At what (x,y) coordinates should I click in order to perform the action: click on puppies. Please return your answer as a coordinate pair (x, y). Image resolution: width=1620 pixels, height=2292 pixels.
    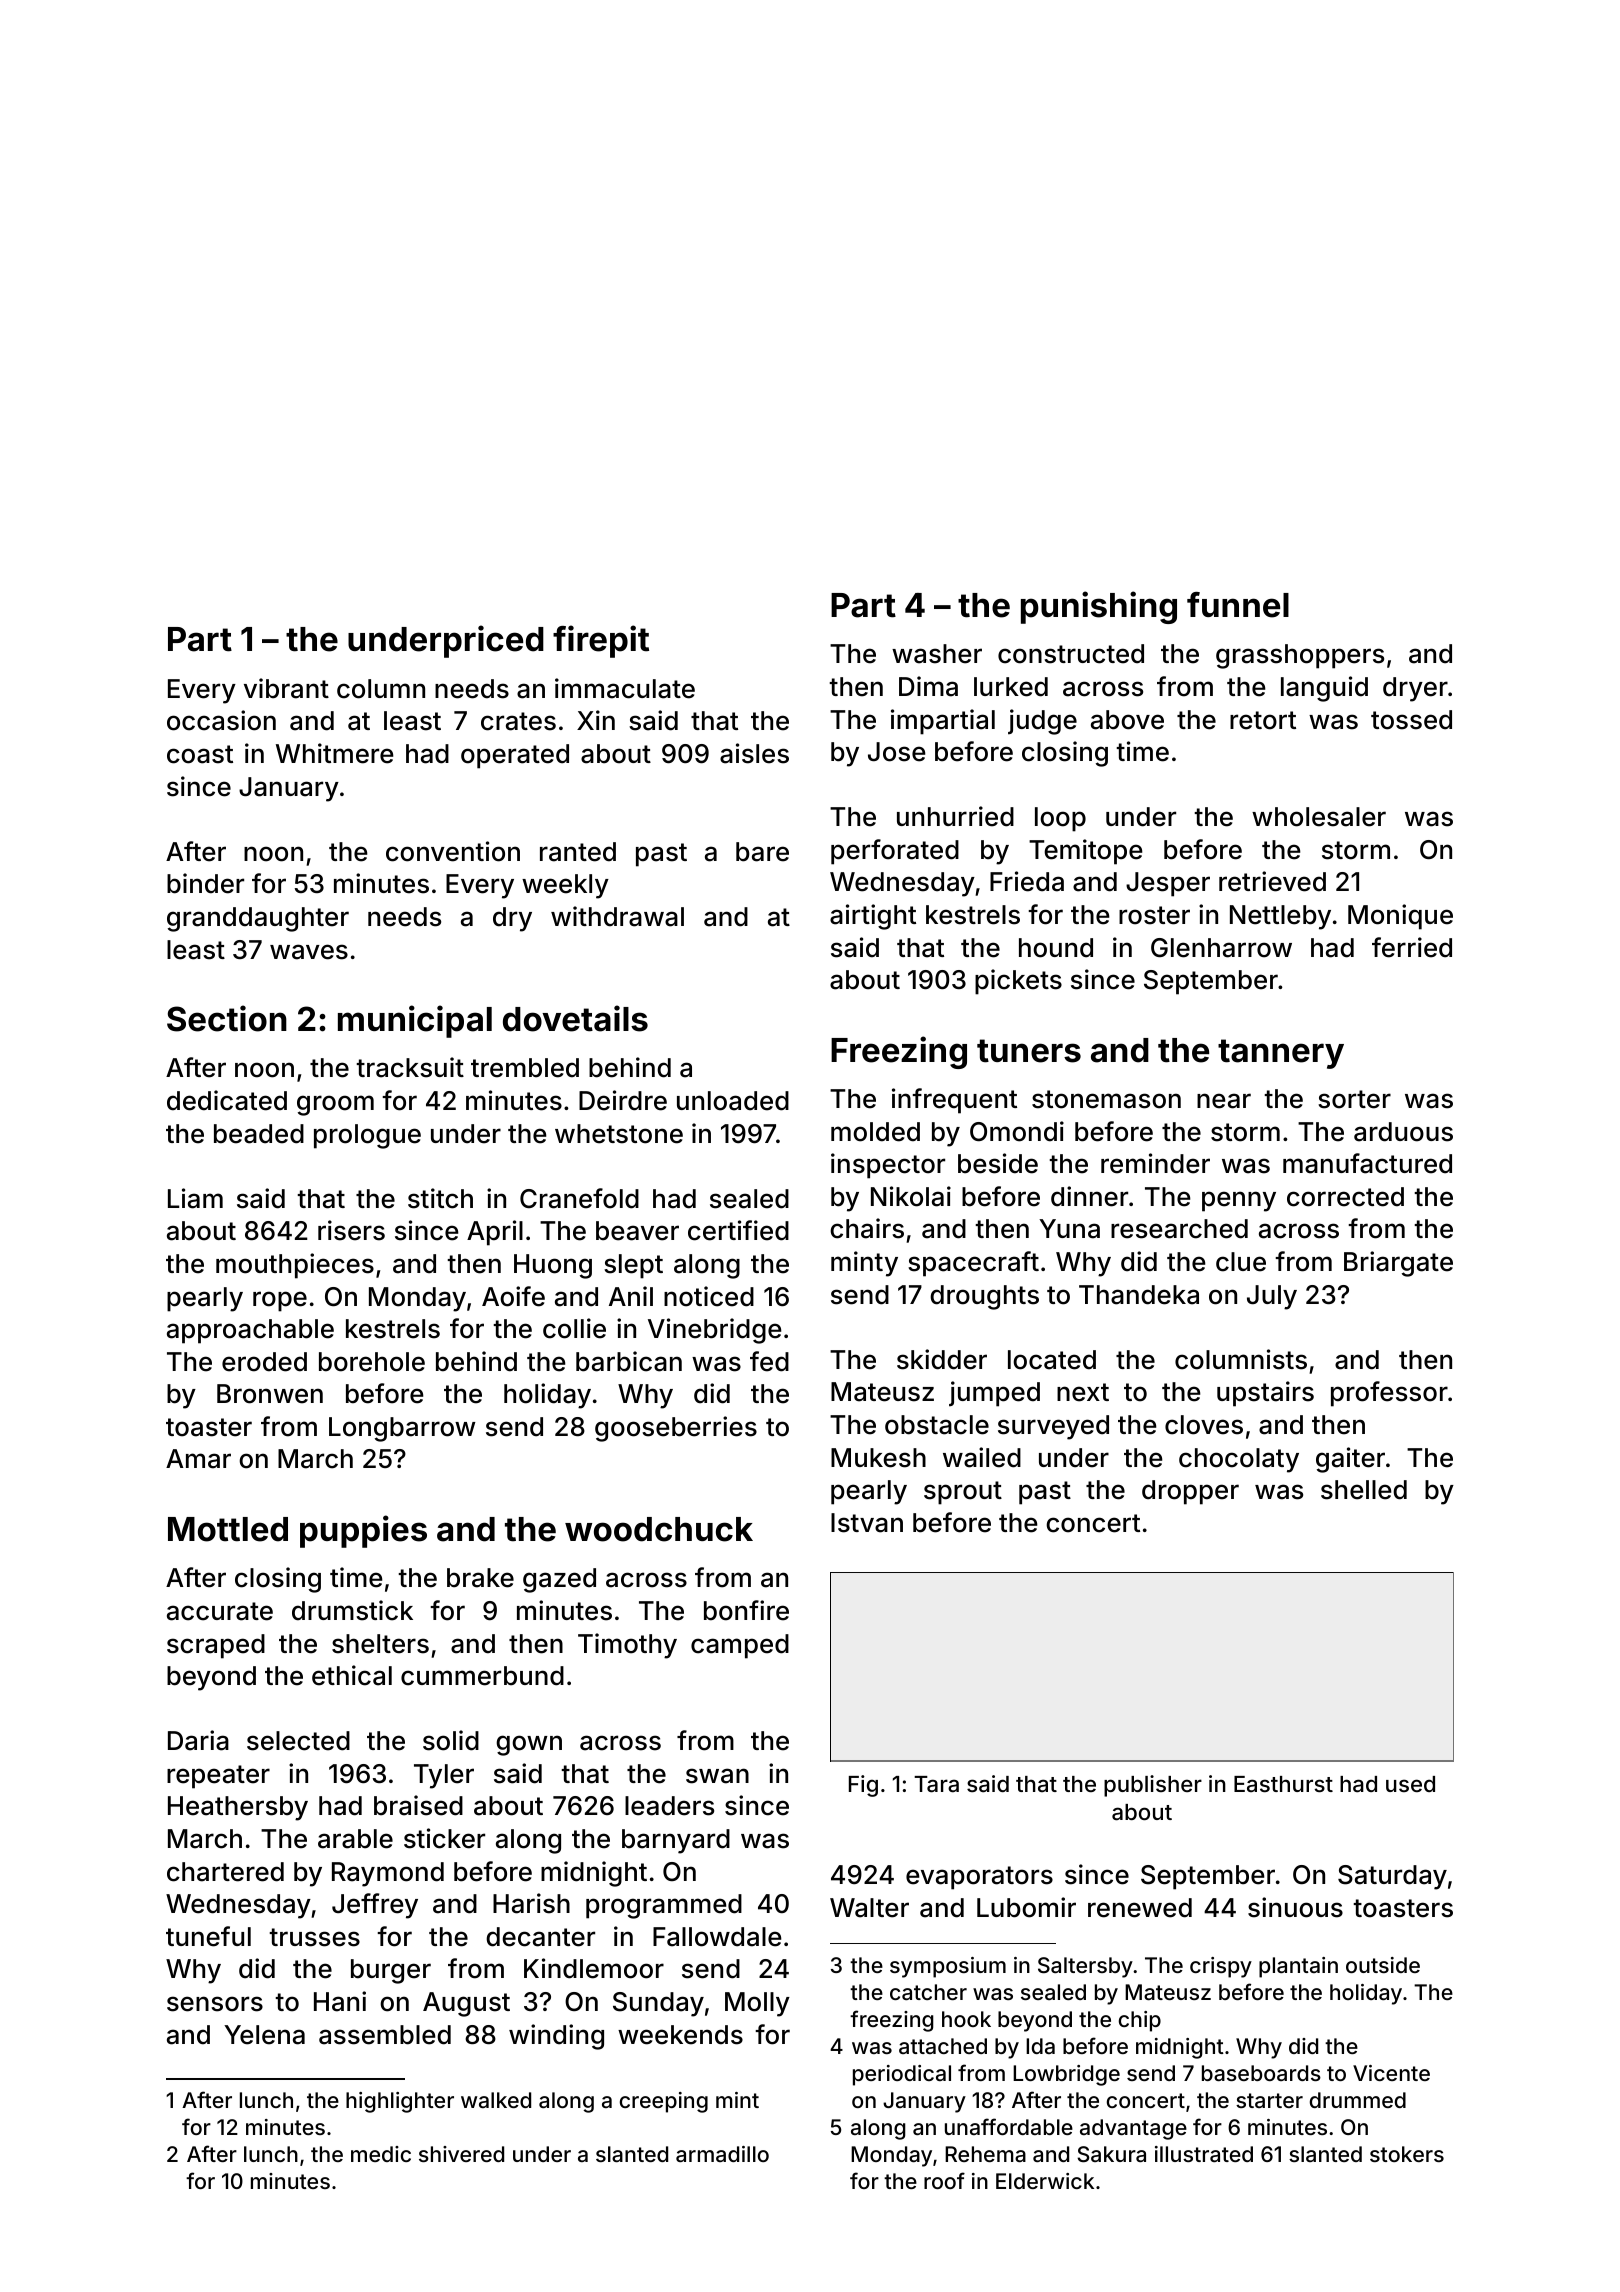
    Looking at the image, I should click on (363, 1531).
